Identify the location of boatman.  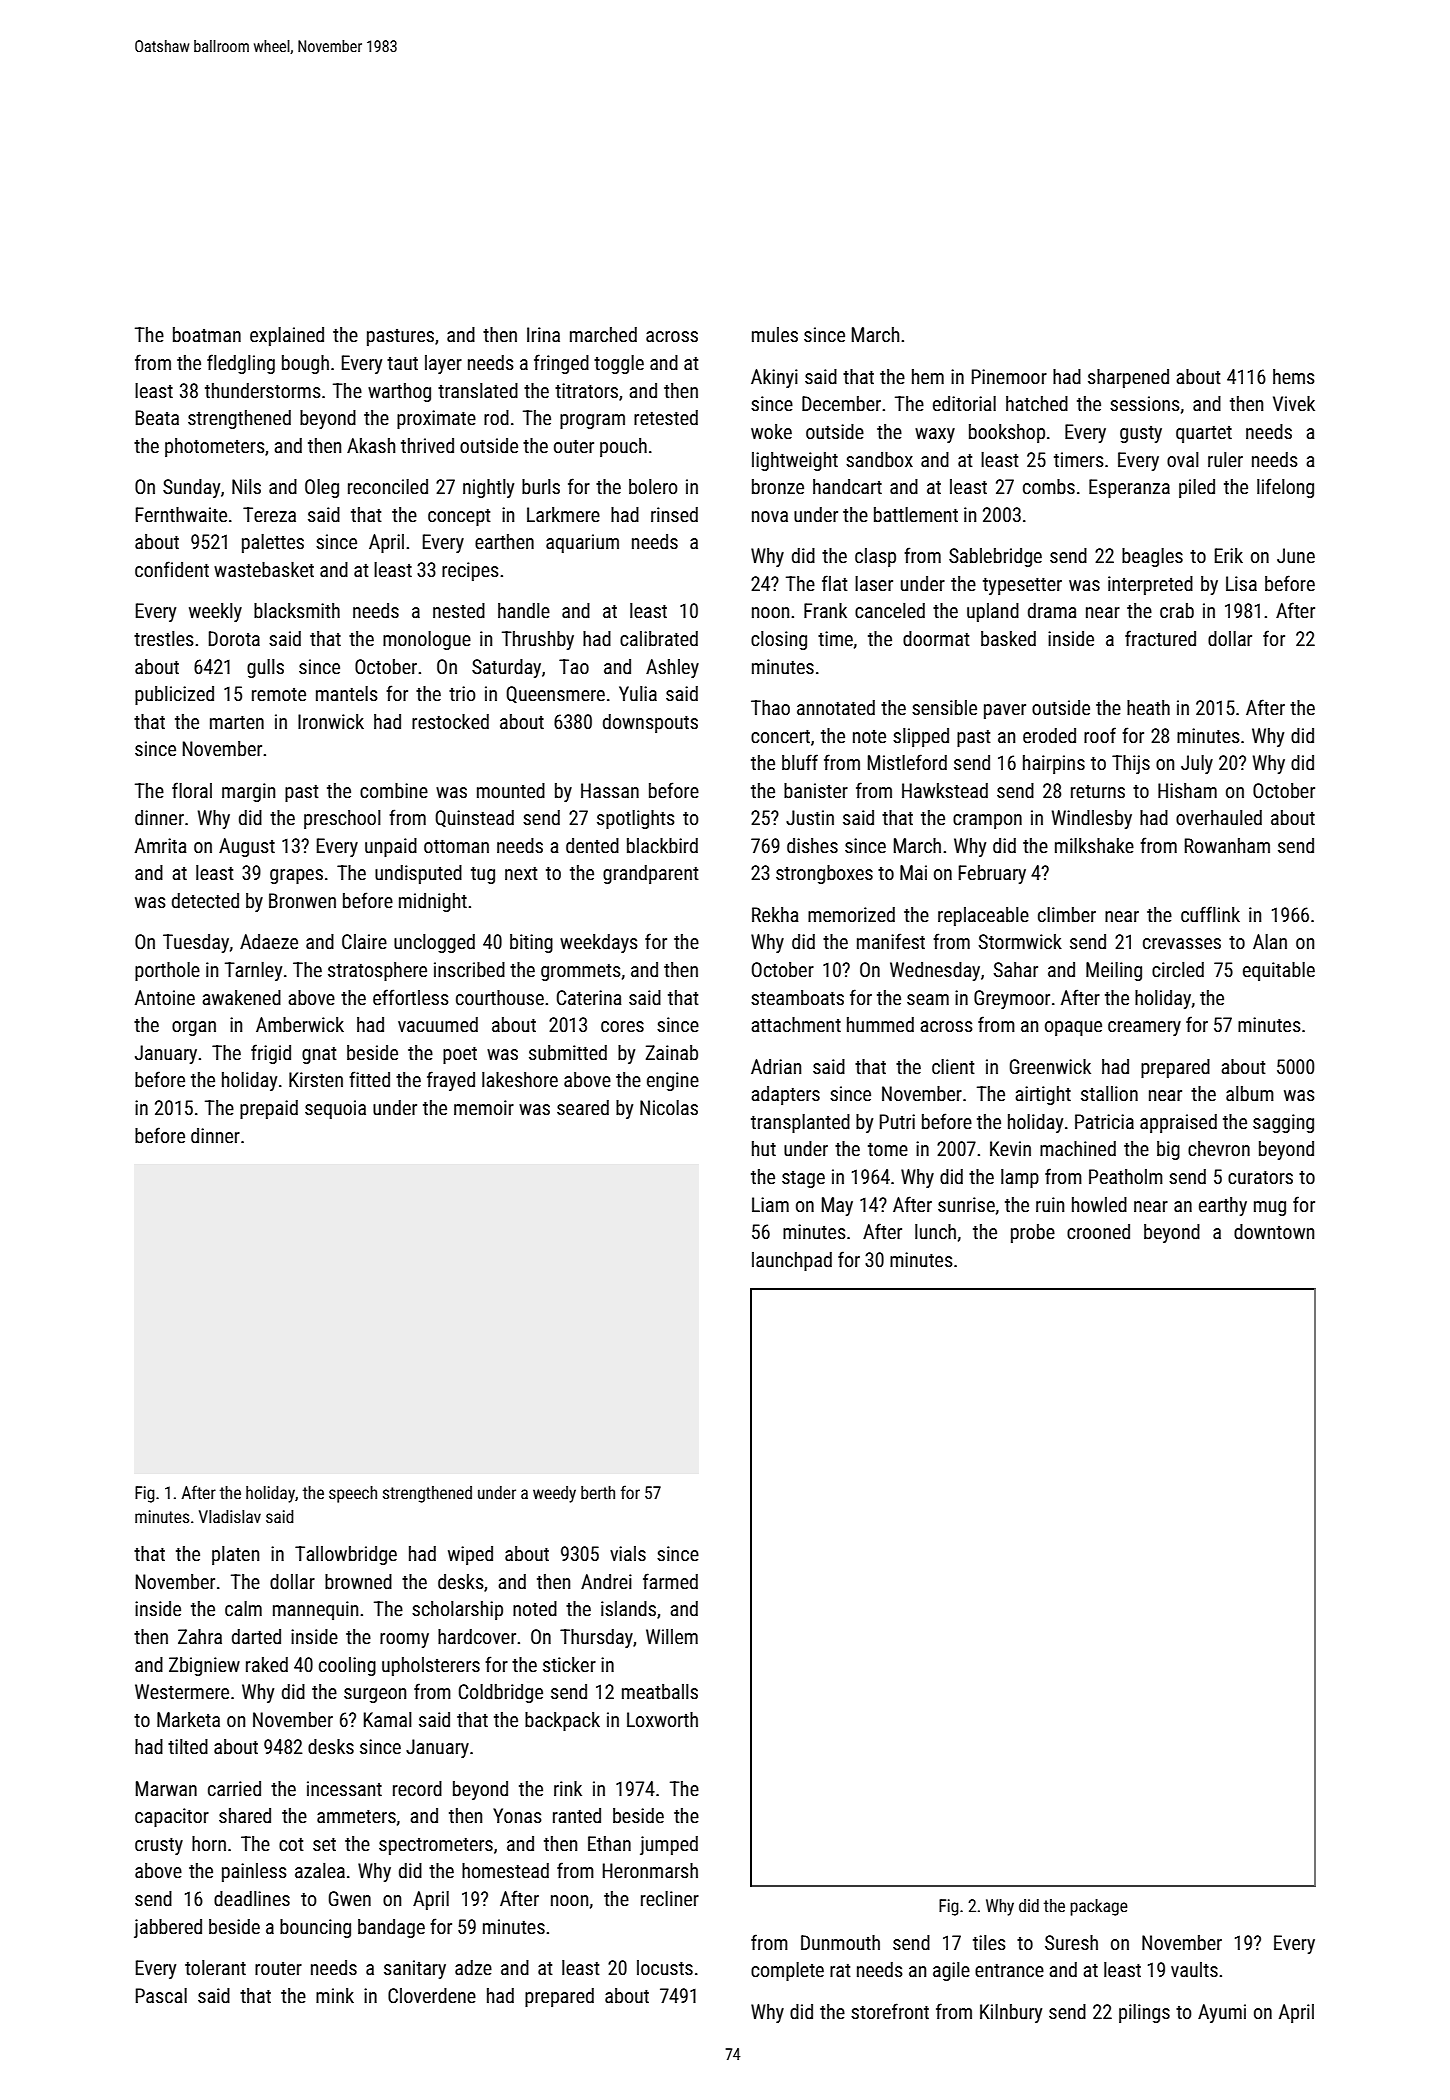
(207, 334).
